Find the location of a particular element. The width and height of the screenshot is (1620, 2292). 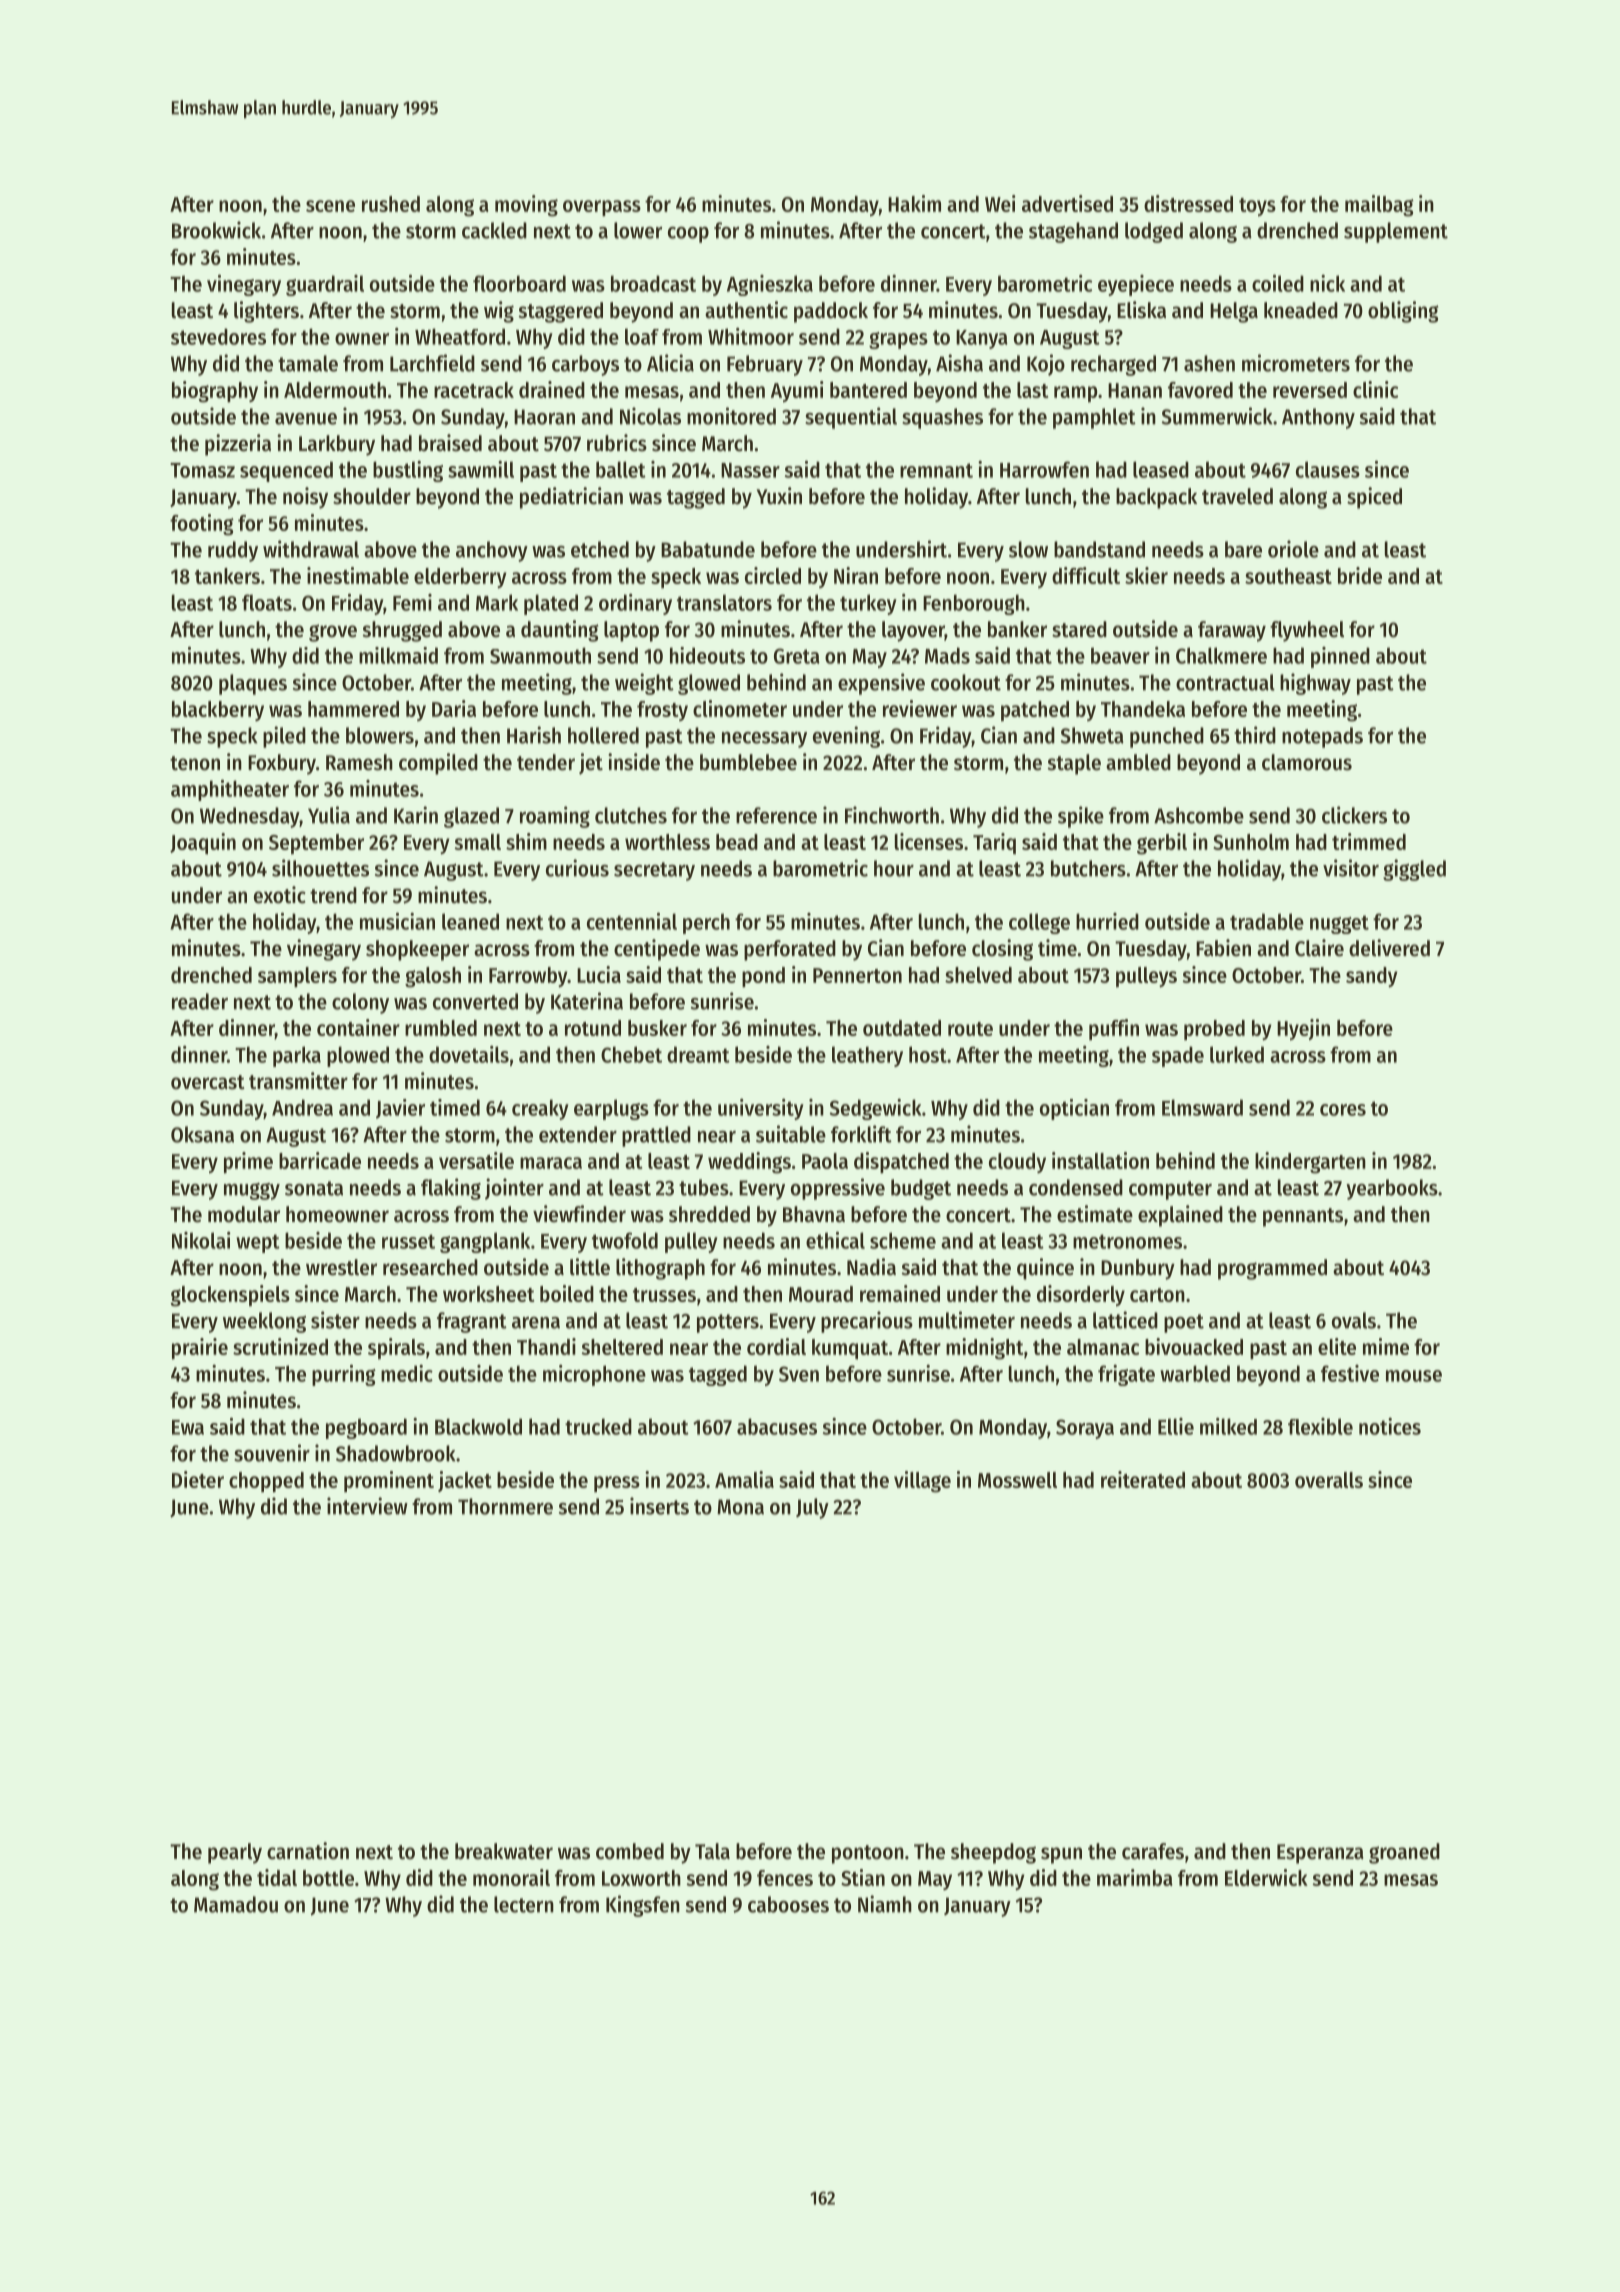

stevedores is located at coordinates (218, 336).
